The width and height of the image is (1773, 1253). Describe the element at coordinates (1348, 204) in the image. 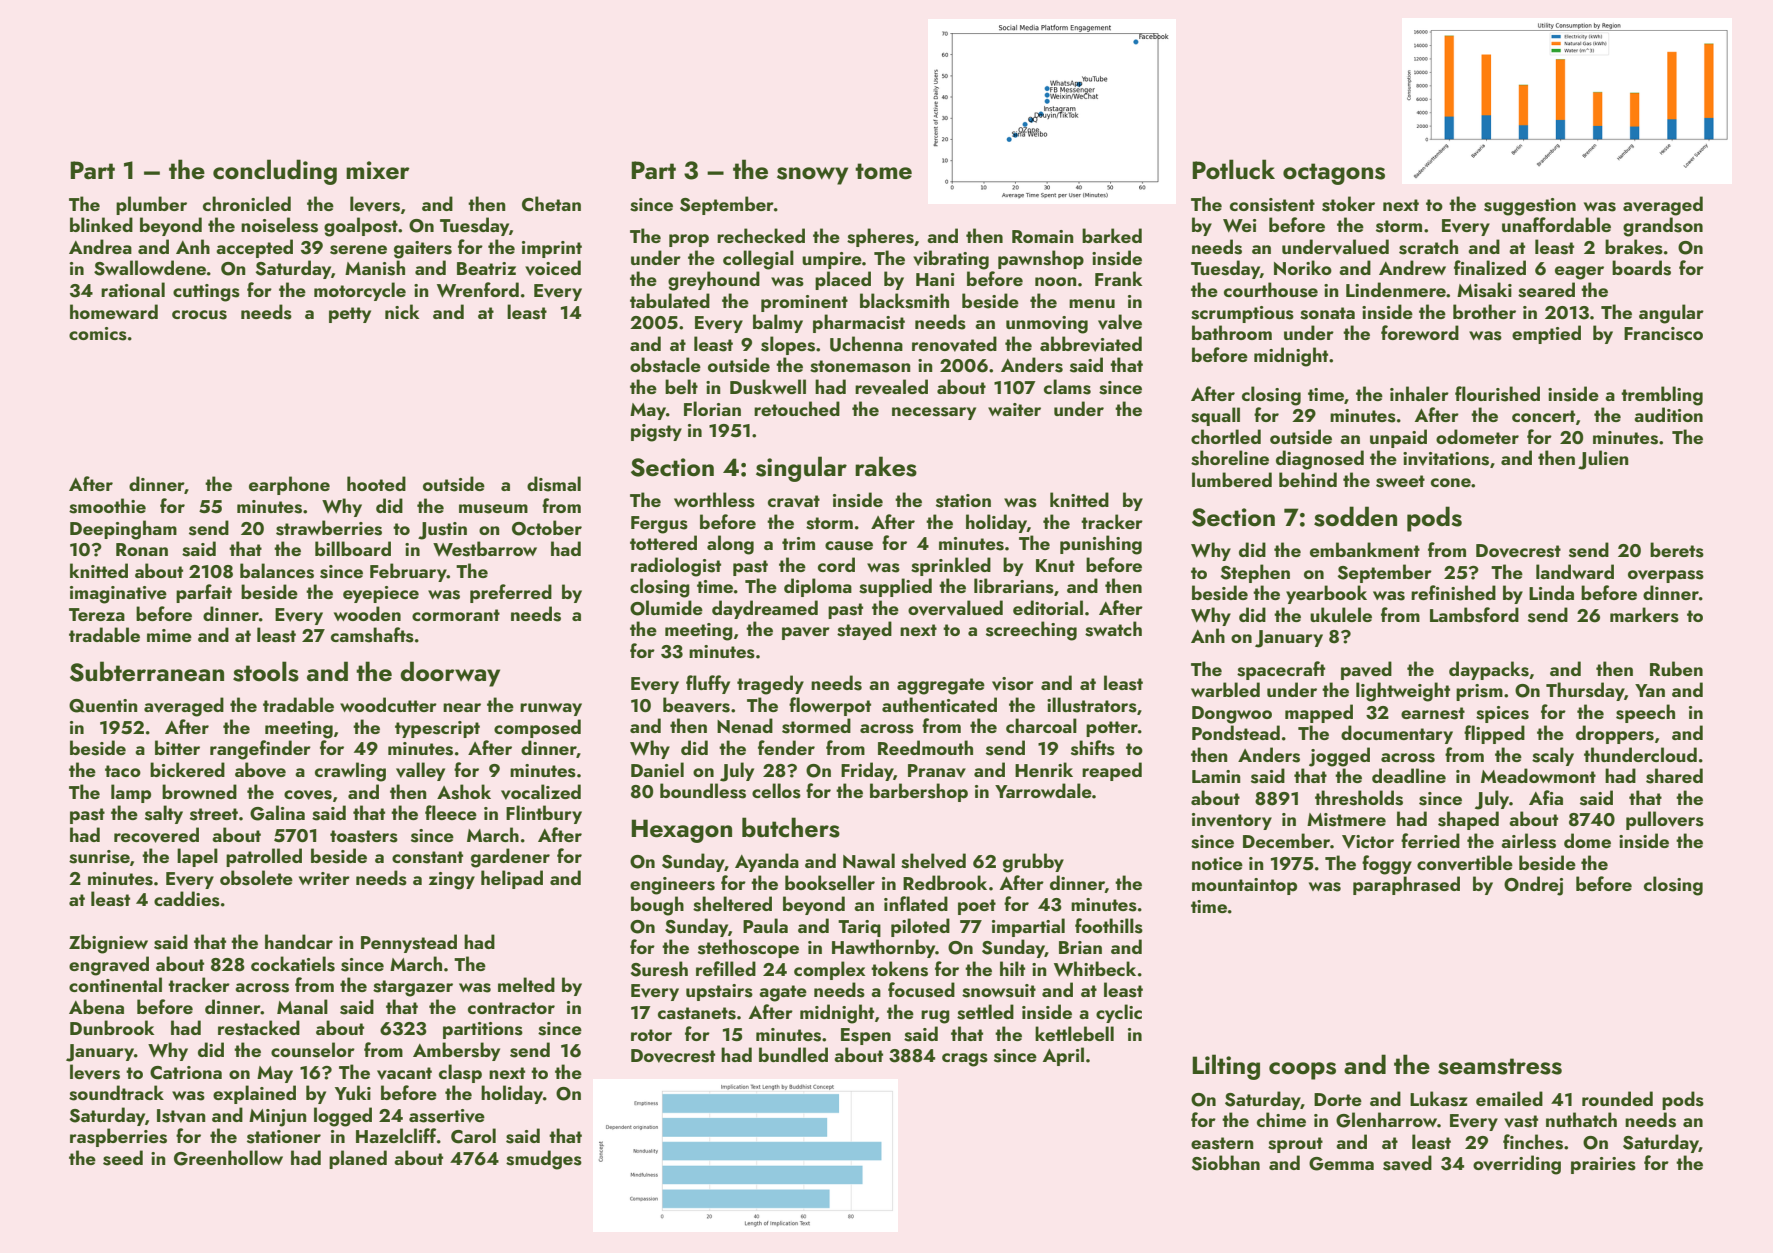

I see `stoker` at that location.
